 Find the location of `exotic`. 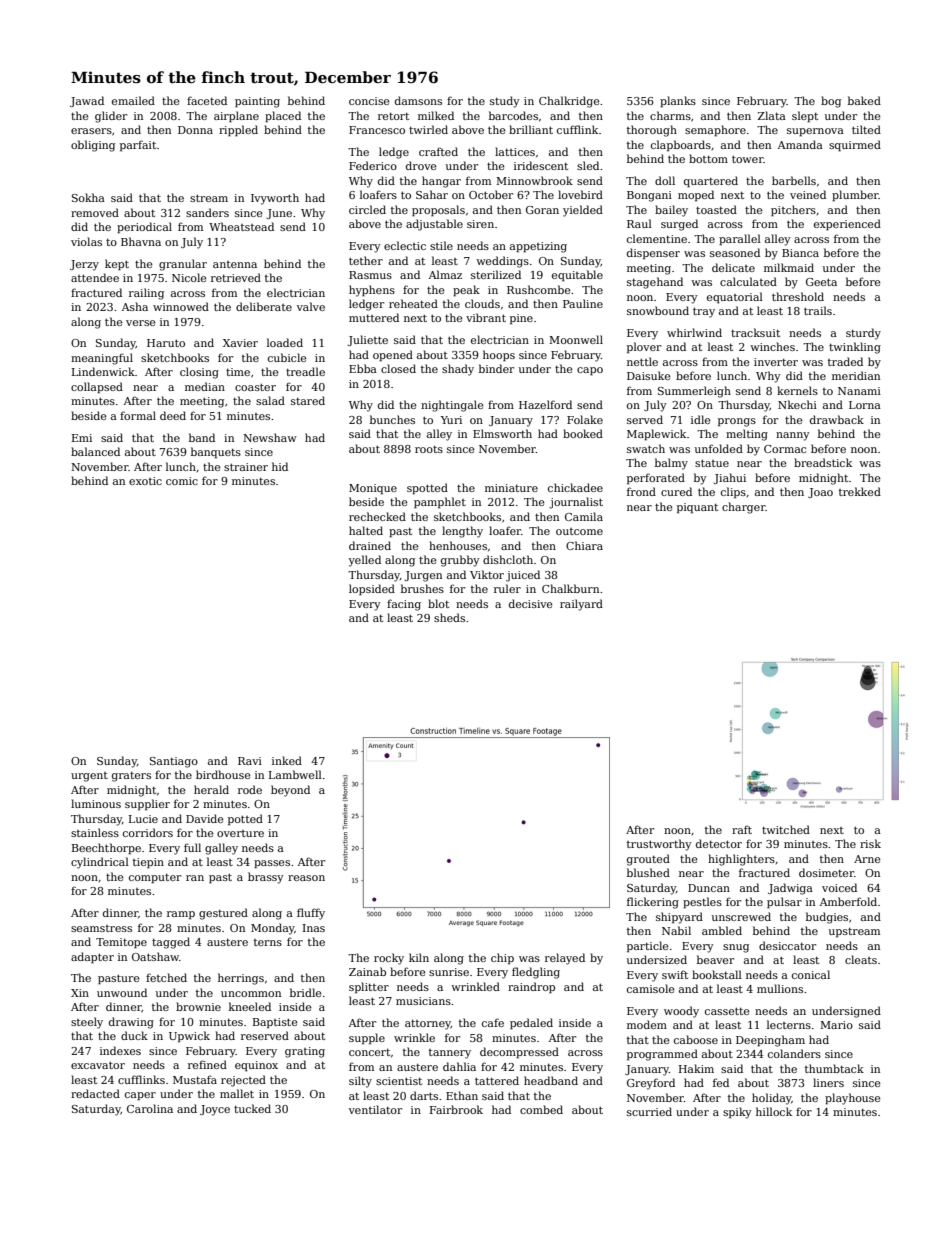

exotic is located at coordinates (145, 481).
